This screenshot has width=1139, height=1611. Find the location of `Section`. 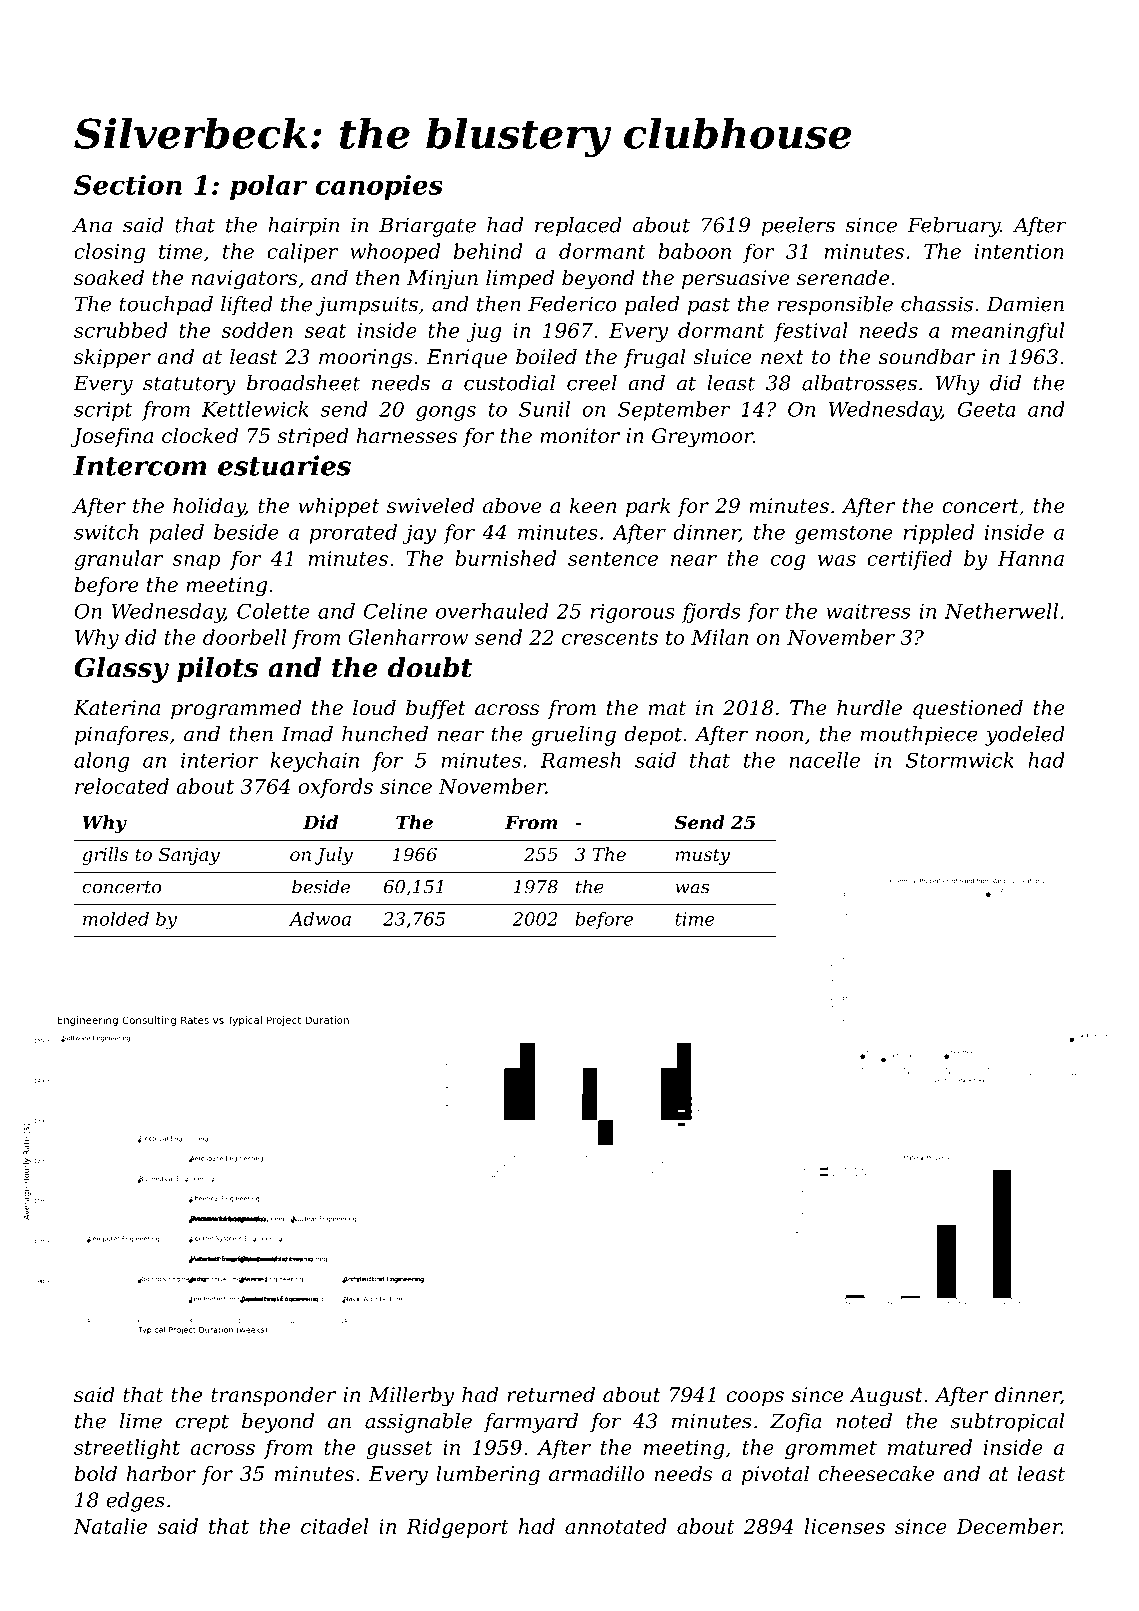

Section is located at coordinates (128, 184).
